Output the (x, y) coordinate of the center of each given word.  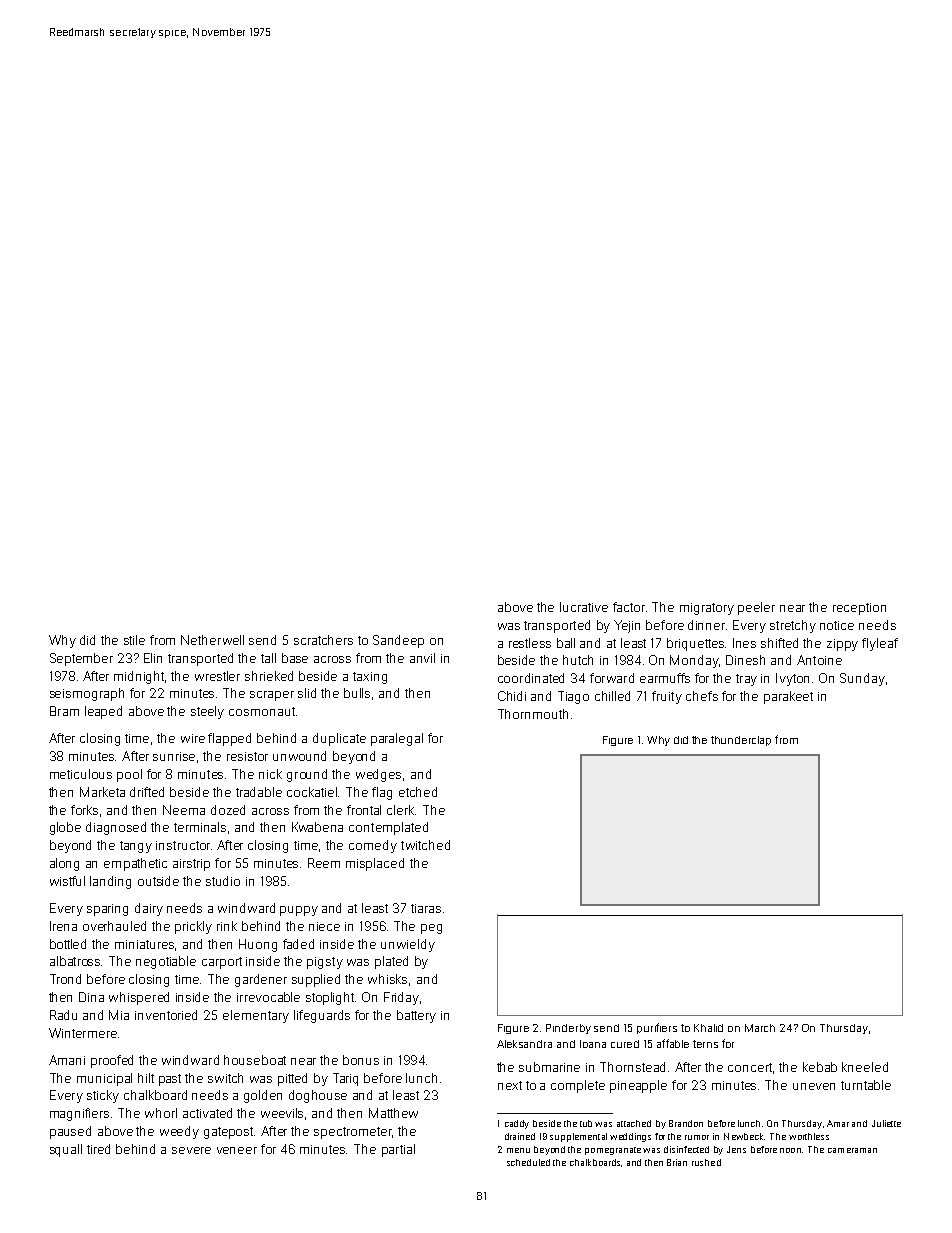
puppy (299, 911)
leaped (103, 712)
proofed (112, 1061)
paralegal (397, 739)
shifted (779, 643)
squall (66, 1150)
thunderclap (741, 741)
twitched (425, 845)
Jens (736, 1149)
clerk (400, 810)
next (510, 1085)
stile (134, 640)
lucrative (584, 607)
